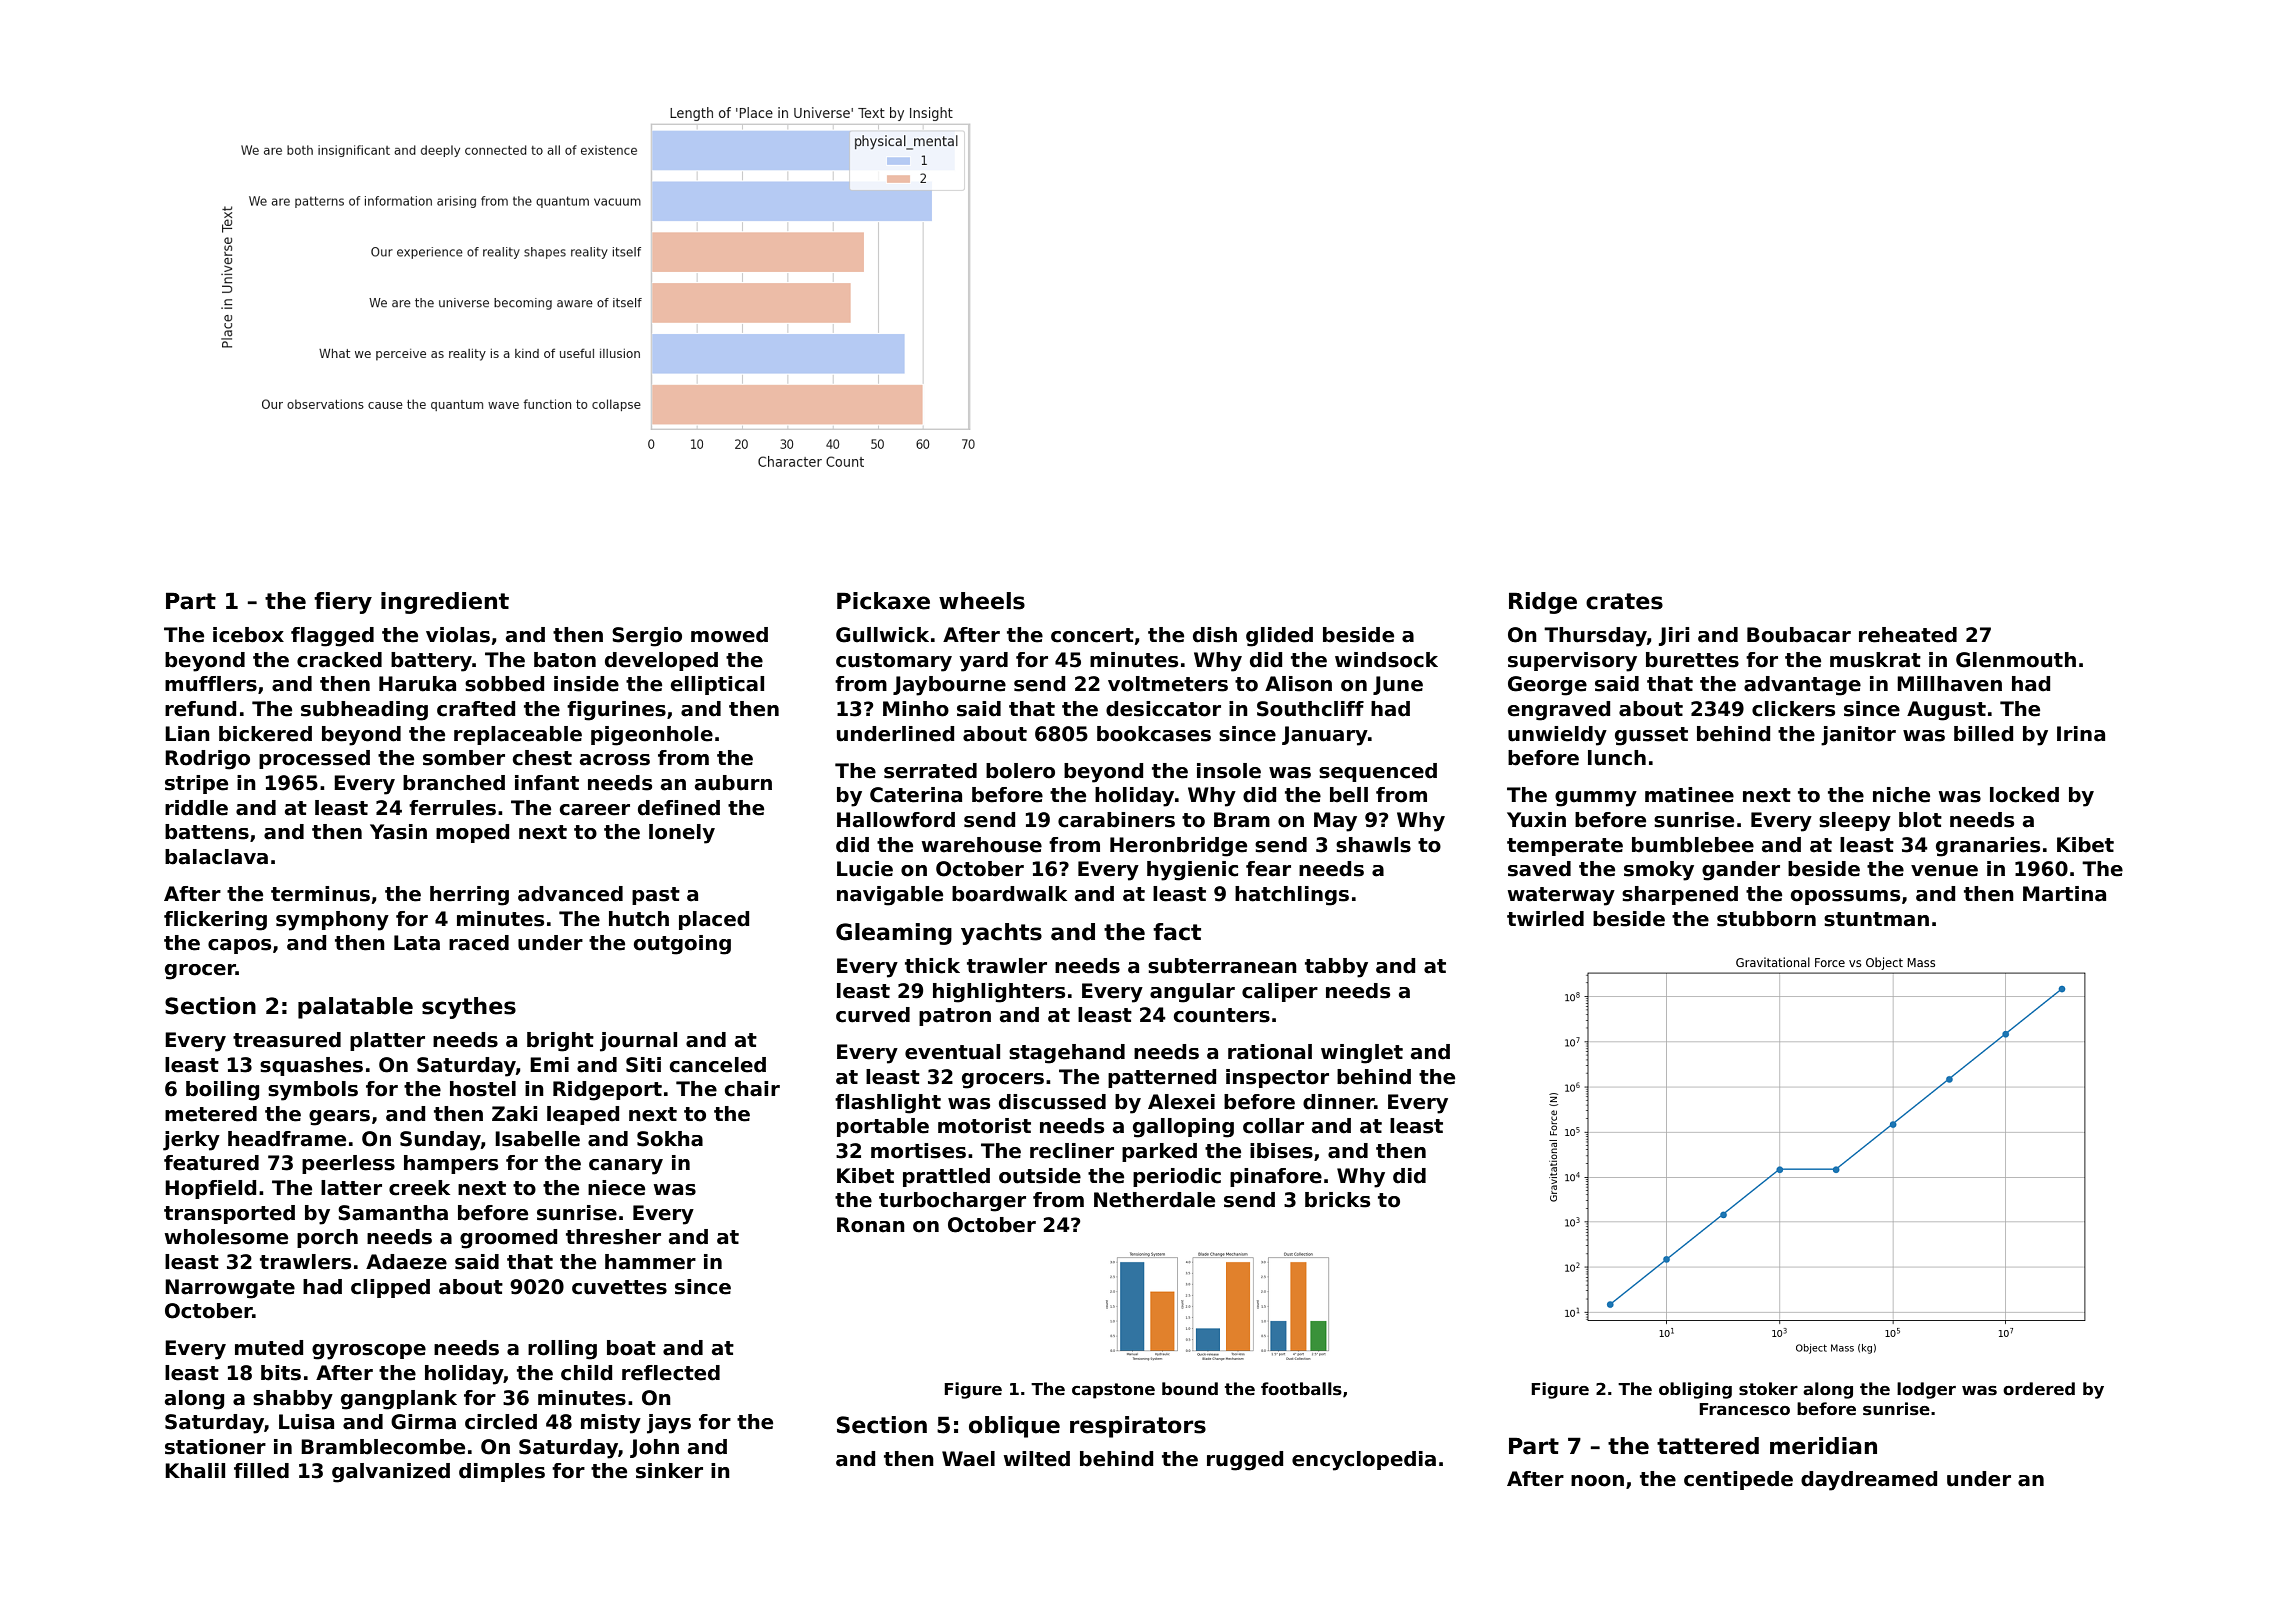 This image has height=1620, width=2292. Describe the element at coordinates (1277, 1078) in the image. I see `inspector` at that location.
